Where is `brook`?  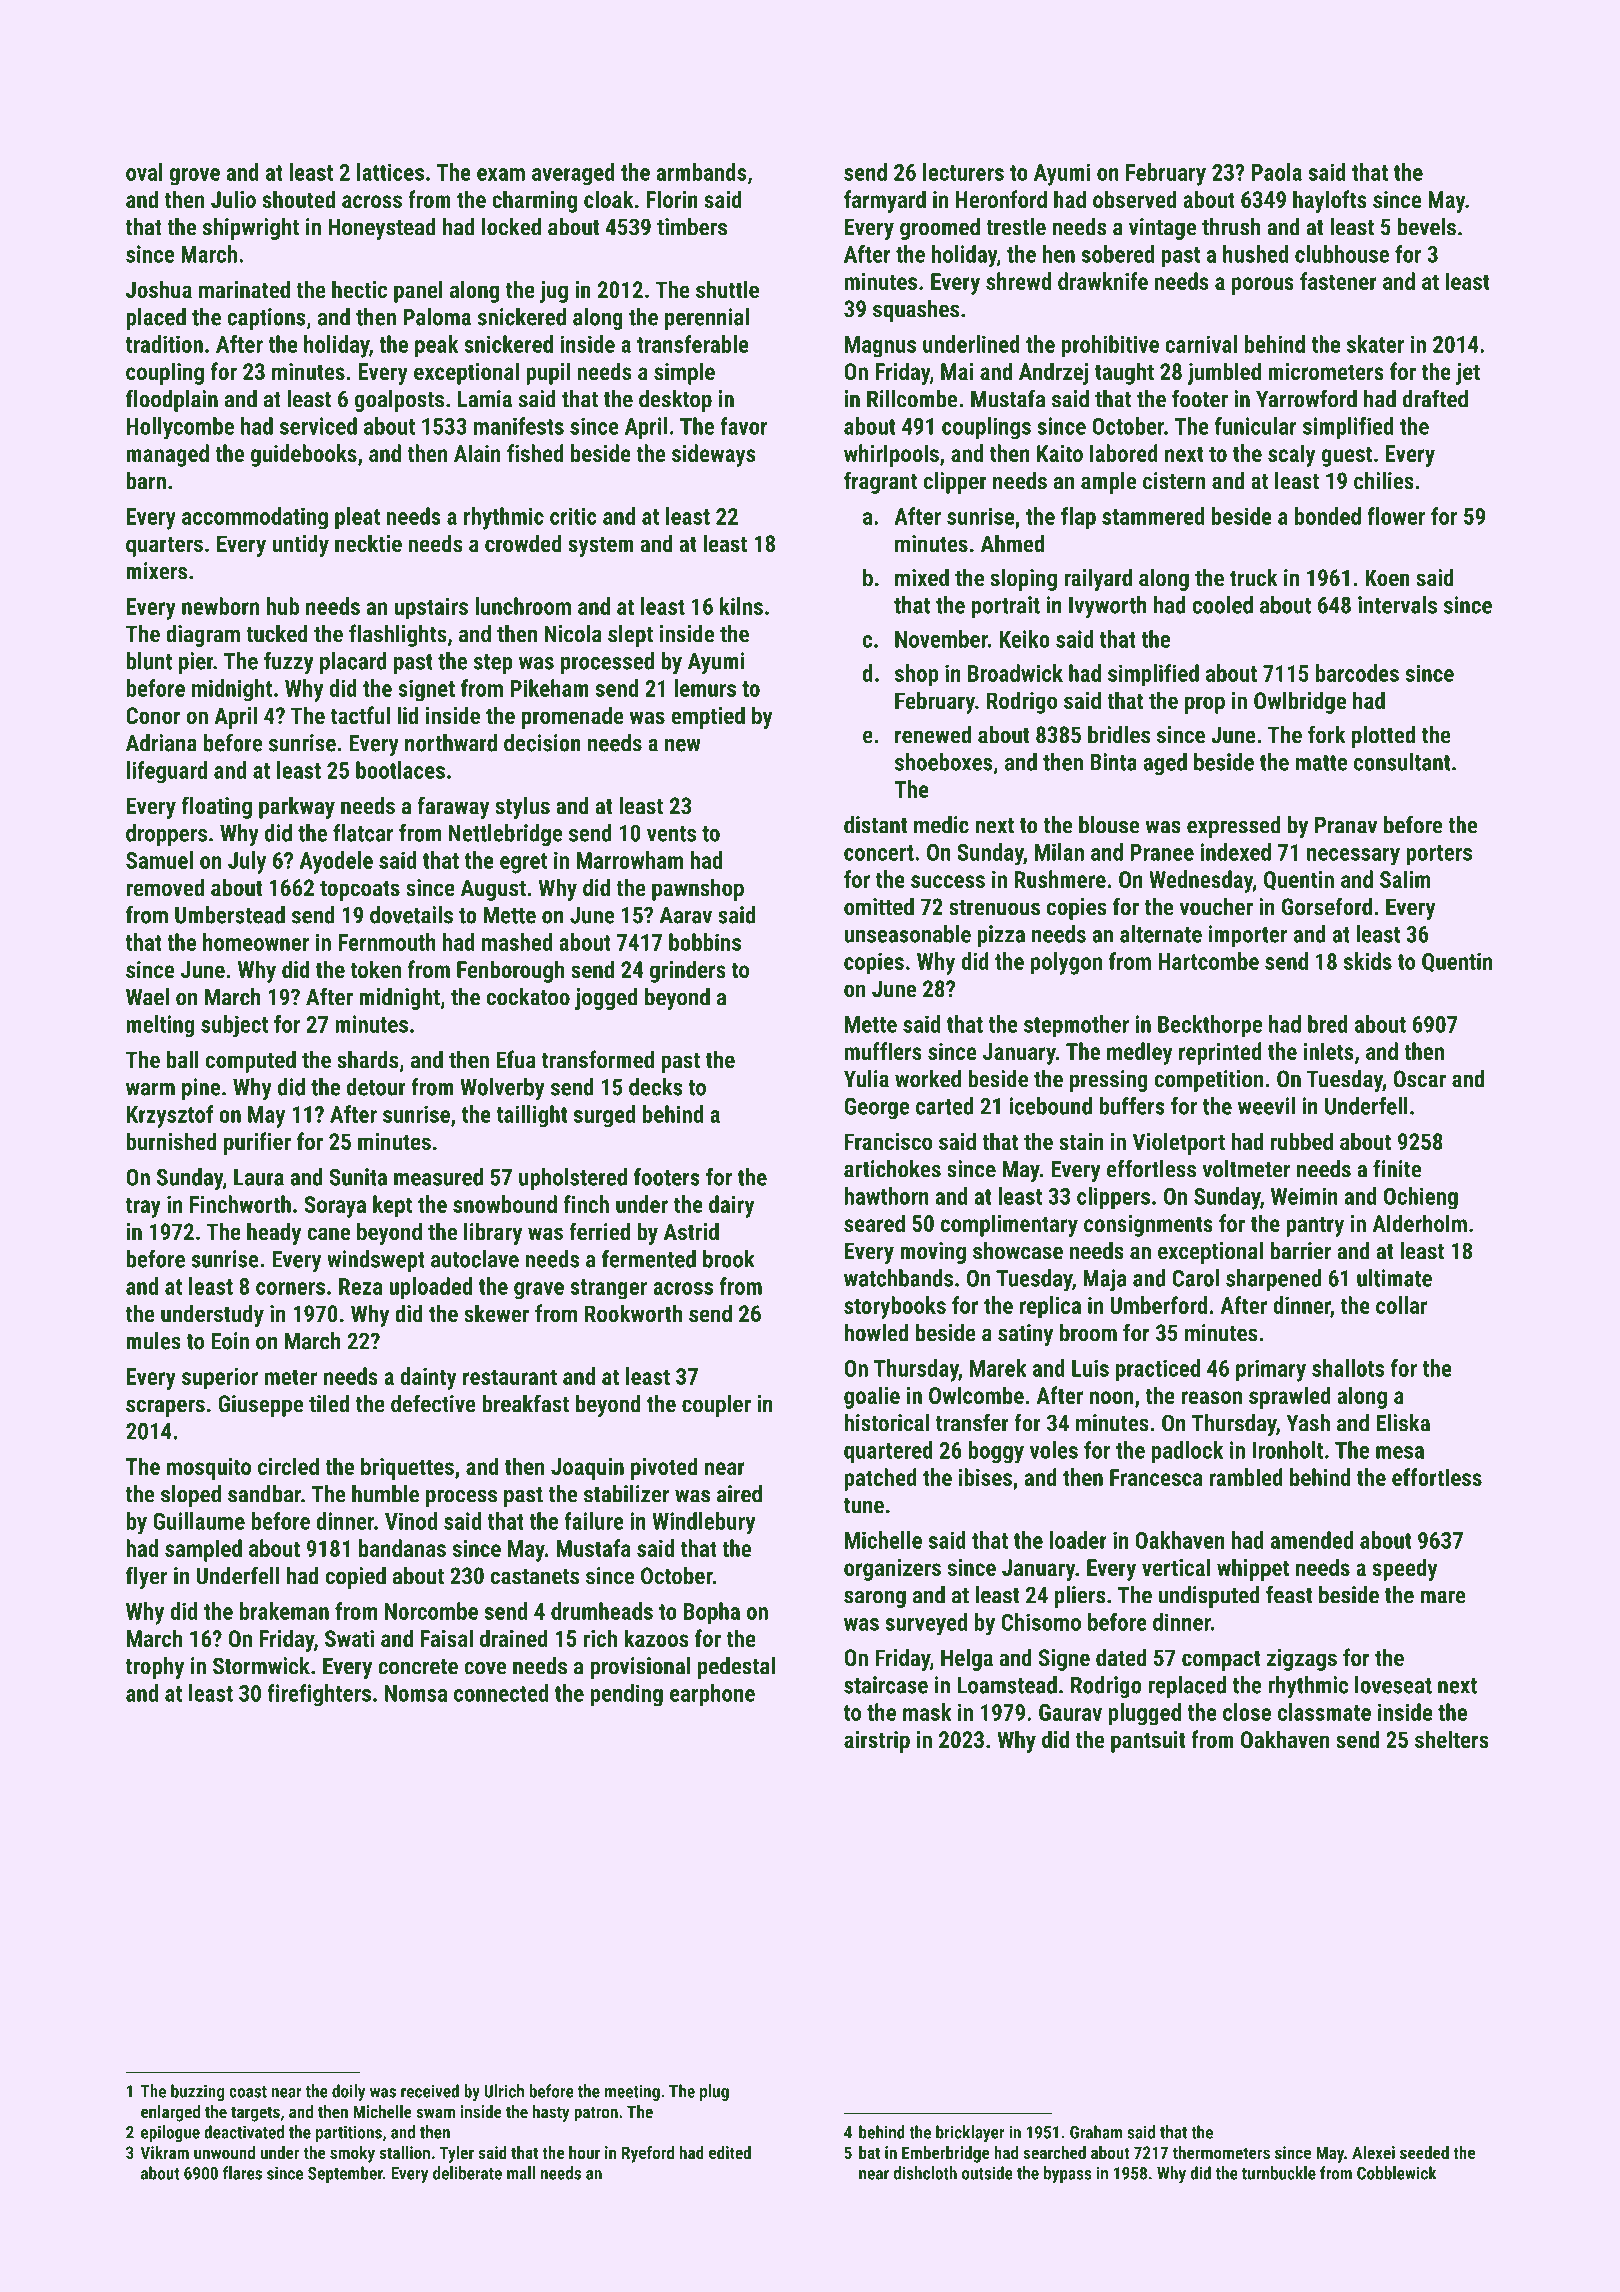 brook is located at coordinates (729, 1259).
